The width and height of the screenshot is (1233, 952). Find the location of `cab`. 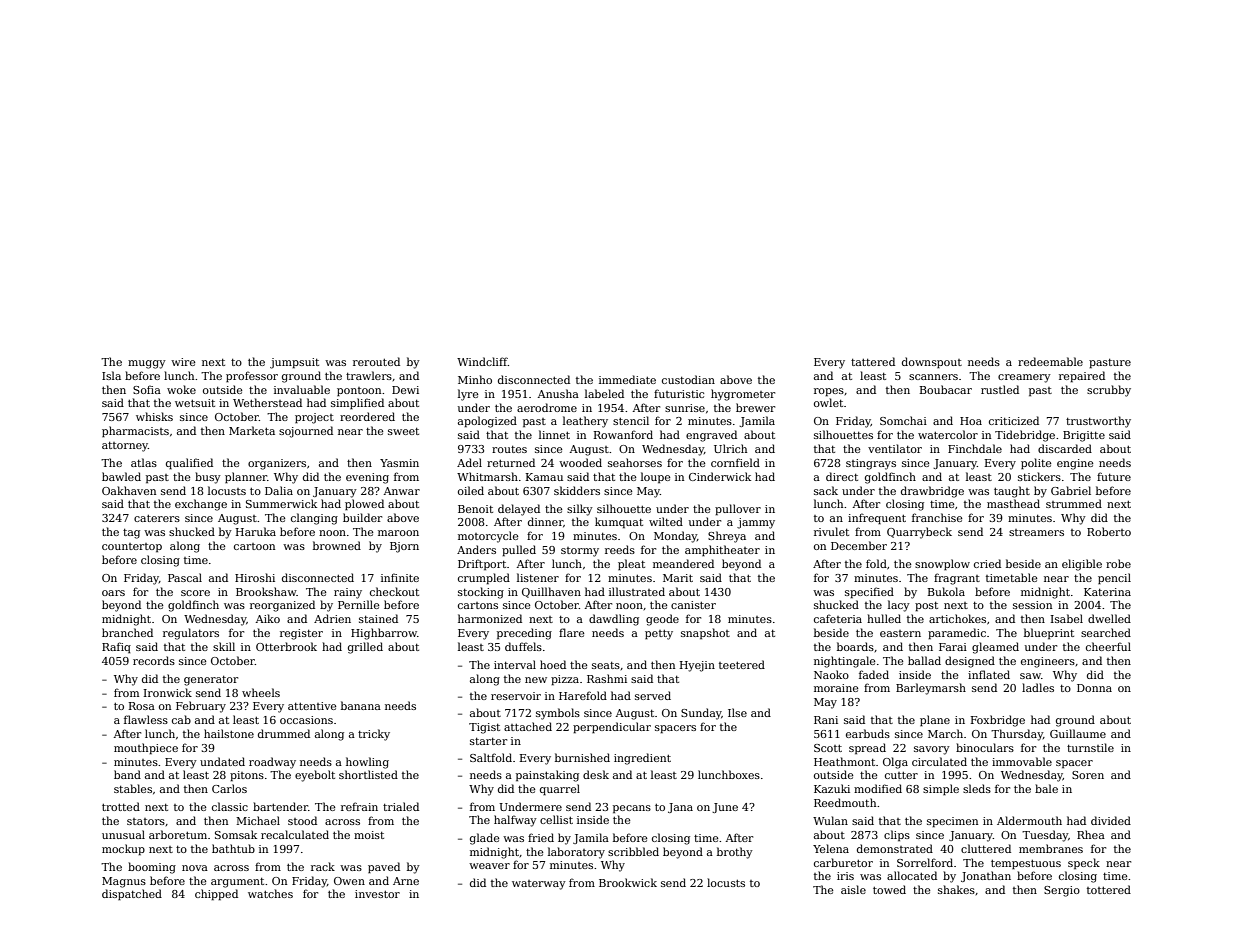

cab is located at coordinates (181, 719).
